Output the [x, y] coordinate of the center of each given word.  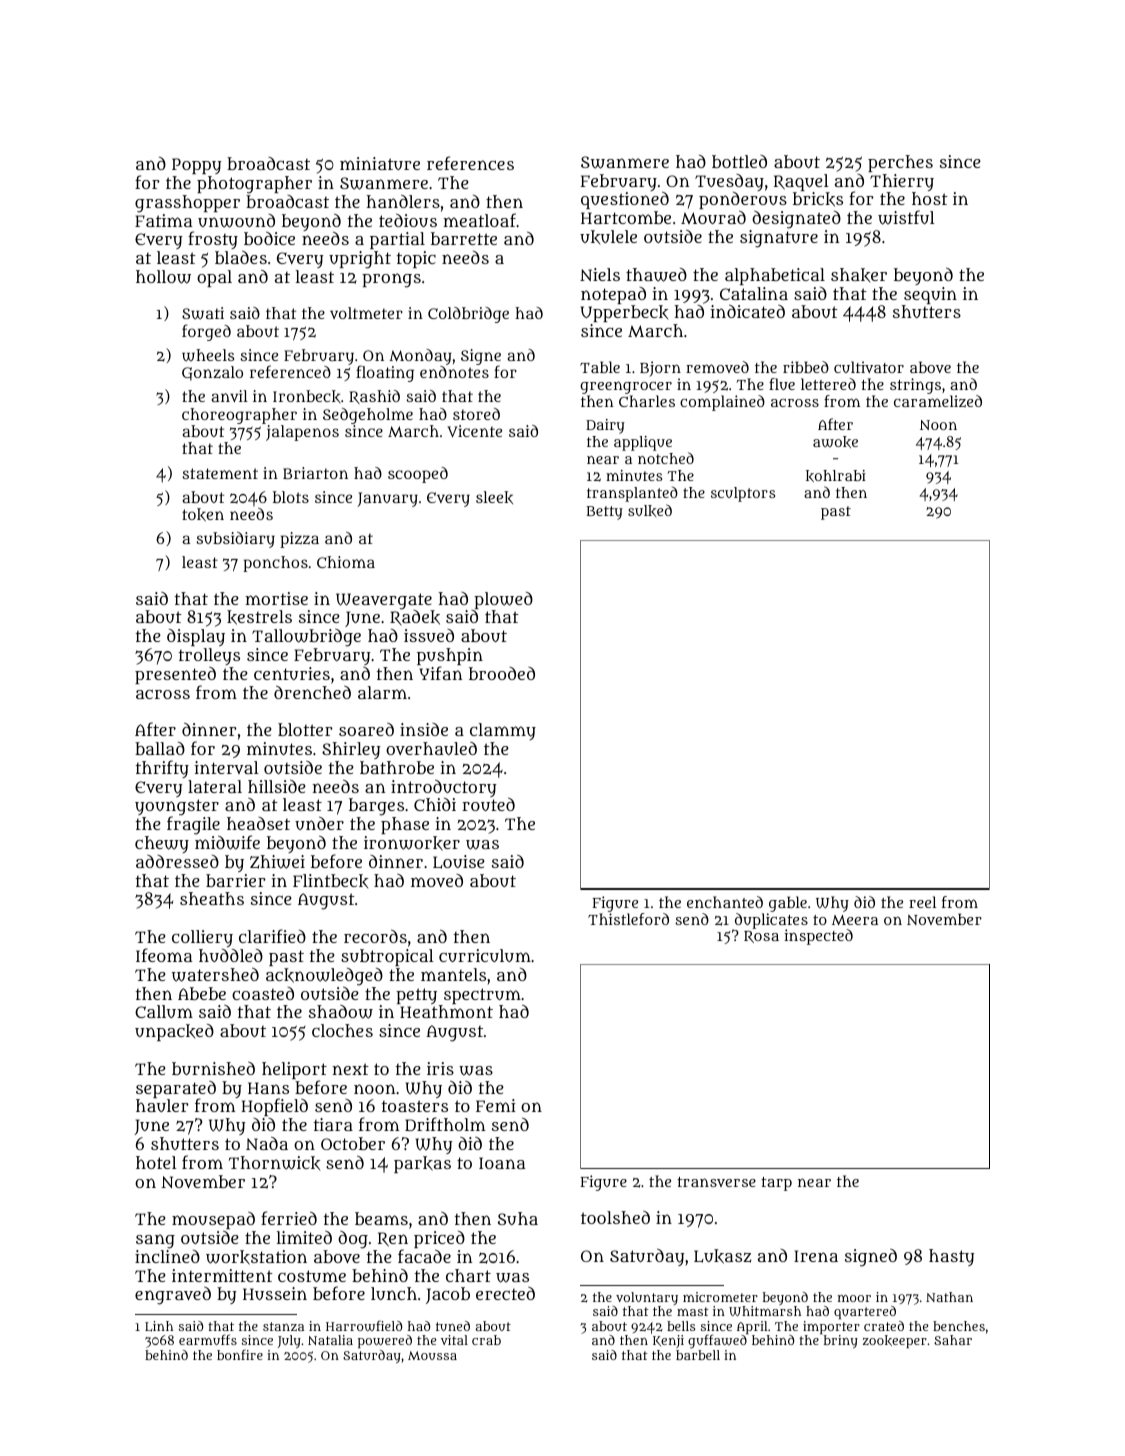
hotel [156, 1162]
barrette [464, 238]
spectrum [482, 996]
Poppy [196, 166]
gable [788, 904]
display [196, 637]
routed [488, 804]
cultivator [869, 367]
